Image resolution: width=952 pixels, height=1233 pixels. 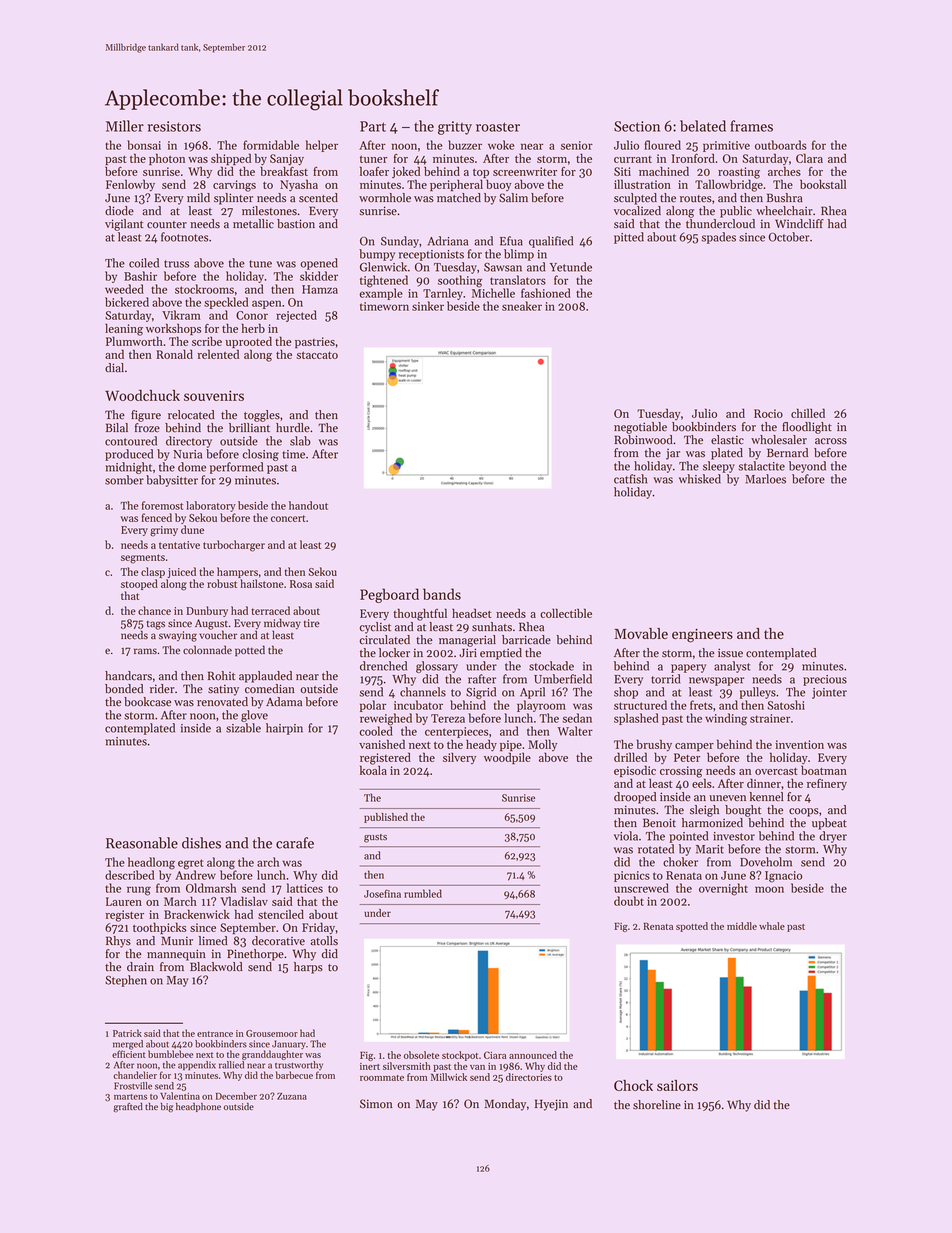 What do you see at coordinates (696, 199) in the document?
I see `routes` at bounding box center [696, 199].
